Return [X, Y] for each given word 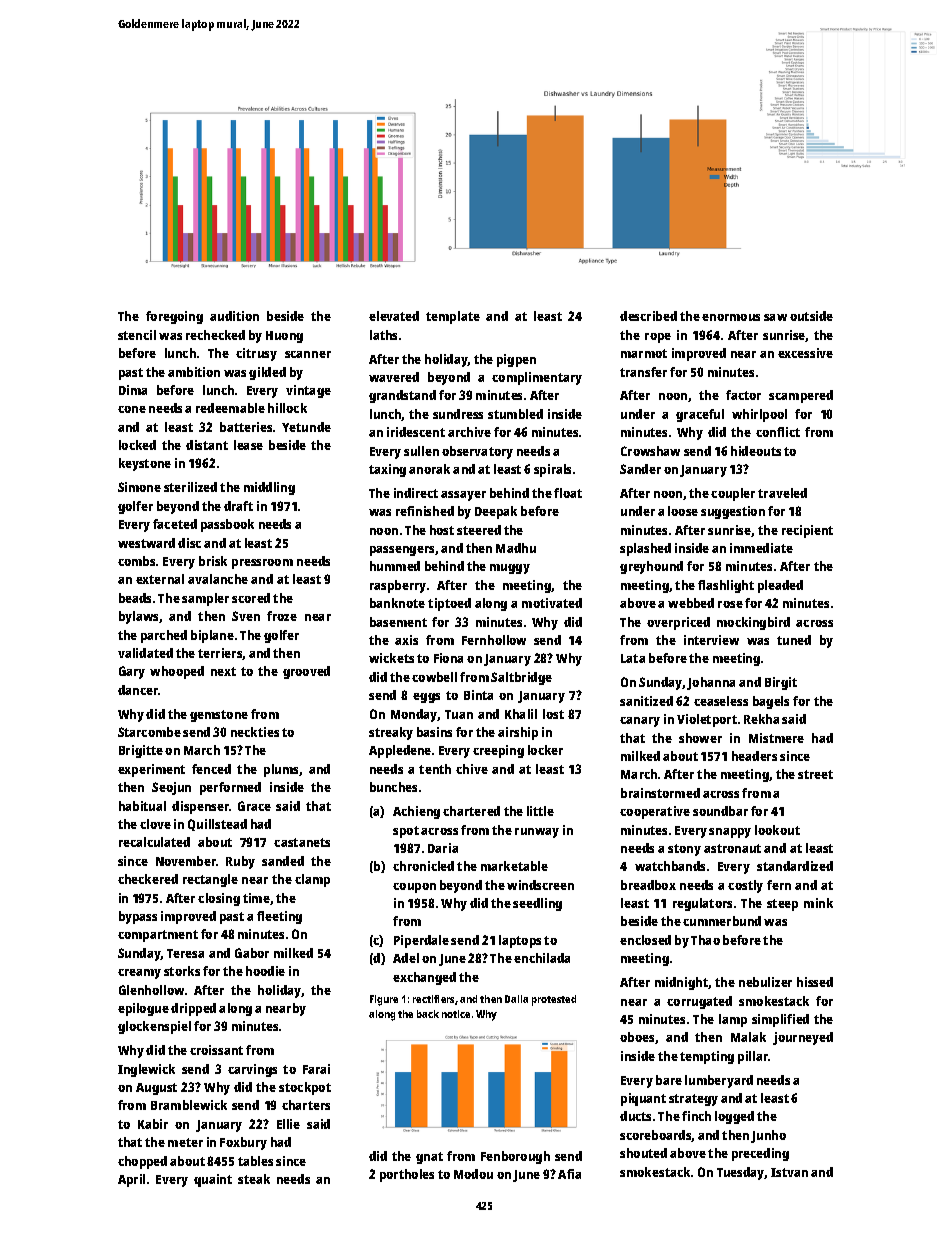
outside [811, 316]
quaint [213, 1180]
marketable [514, 866]
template [453, 317]
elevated [394, 316]
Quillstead [217, 825]
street [815, 774]
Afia [569, 1174]
